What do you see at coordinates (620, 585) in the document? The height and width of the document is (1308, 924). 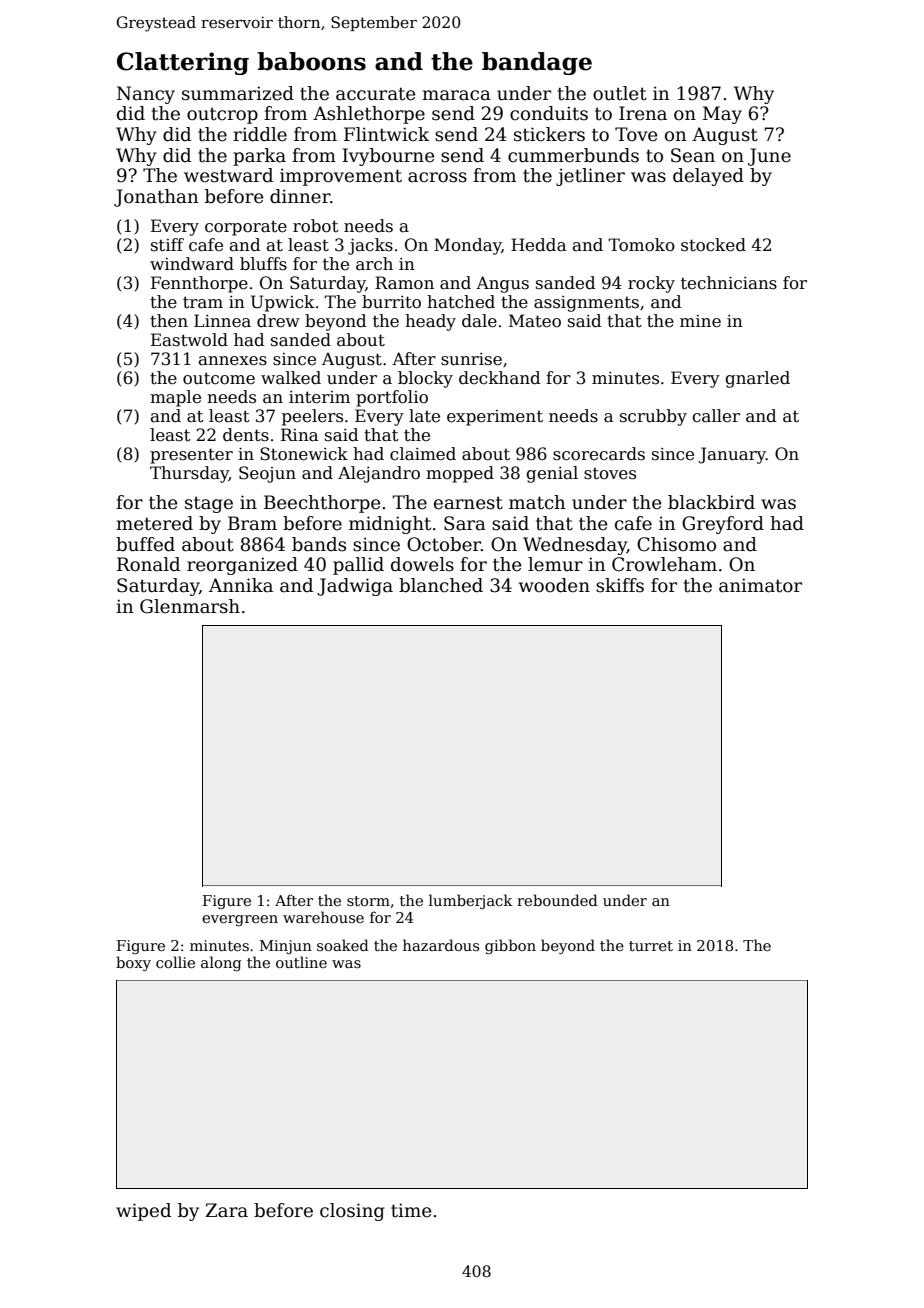 I see `skiffs` at bounding box center [620, 585].
